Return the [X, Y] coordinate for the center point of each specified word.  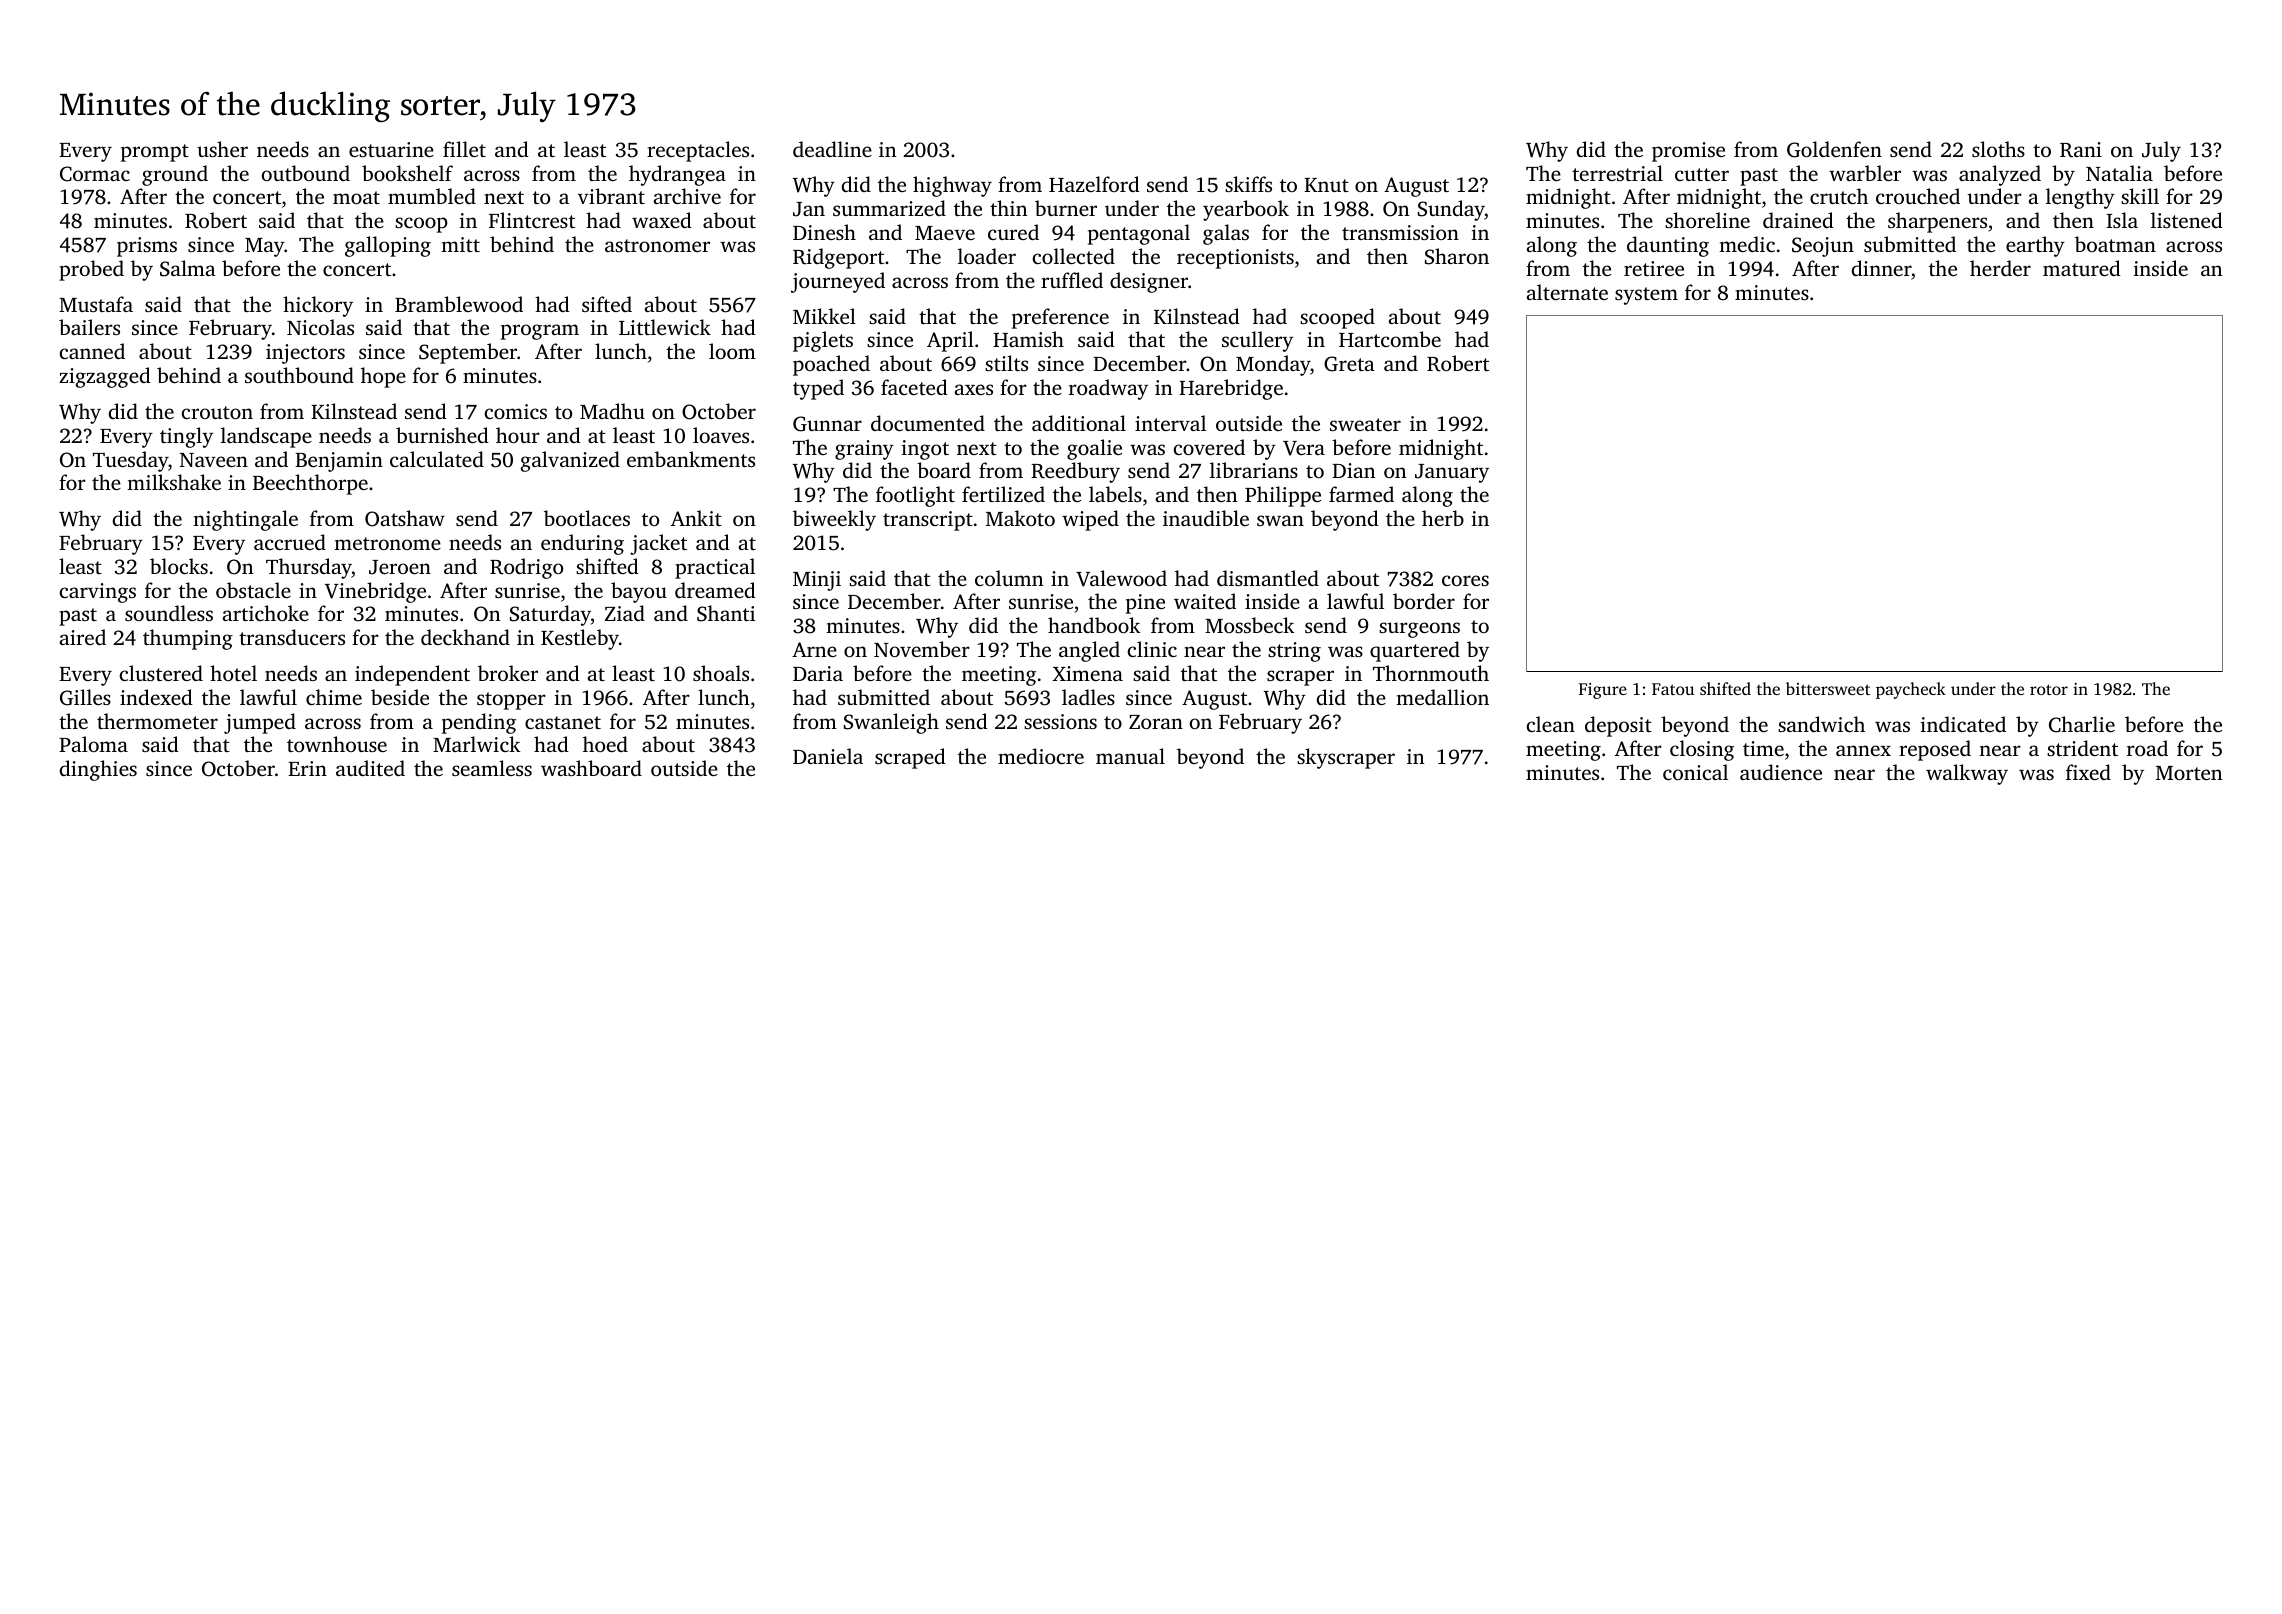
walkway [1967, 774]
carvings [98, 593]
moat [356, 197]
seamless [492, 768]
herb [1443, 518]
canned [92, 351]
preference [1060, 318]
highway [952, 186]
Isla [2122, 220]
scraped [910, 758]
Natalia [2119, 173]
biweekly [834, 520]
